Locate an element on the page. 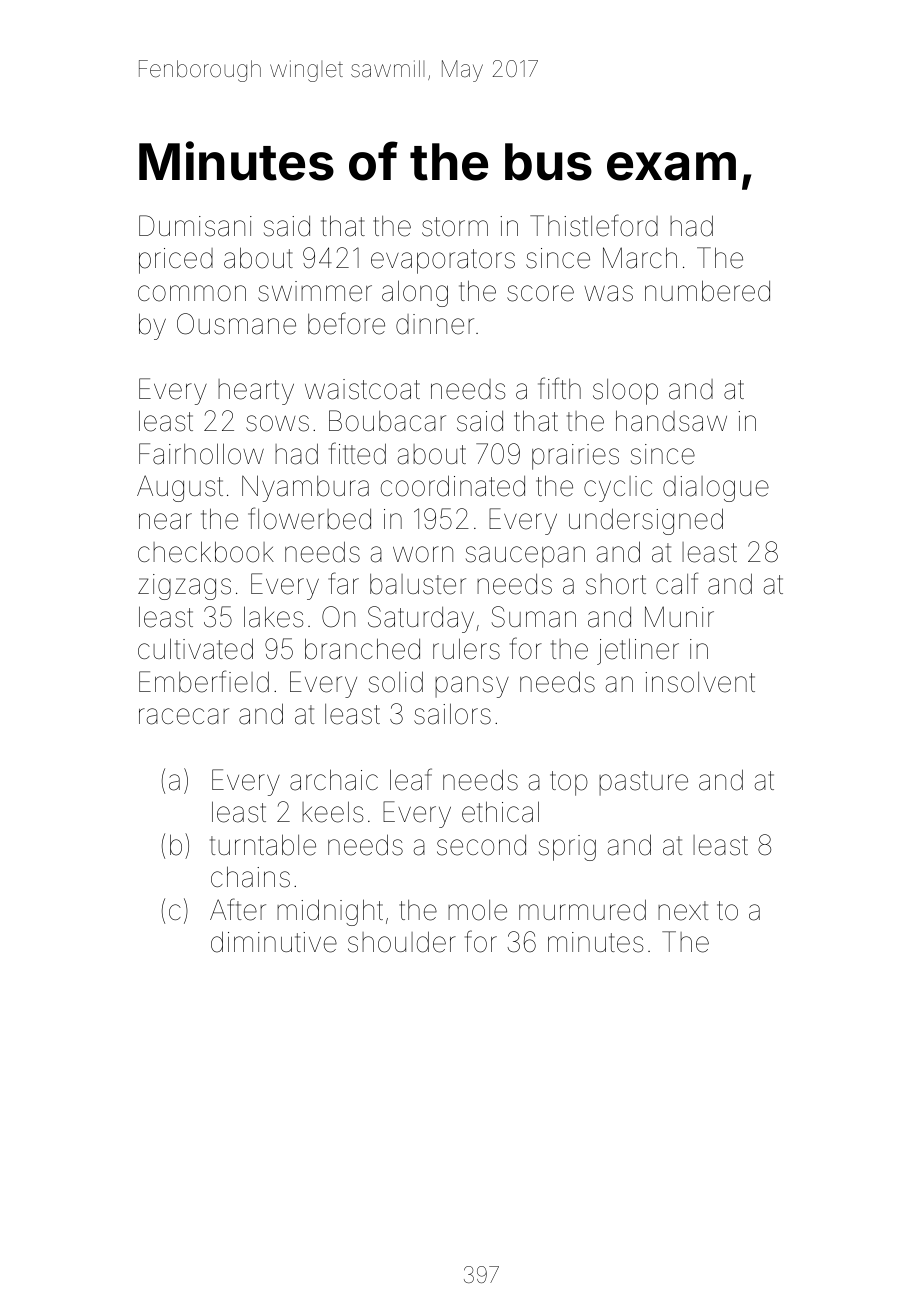  swimmer is located at coordinates (315, 291).
